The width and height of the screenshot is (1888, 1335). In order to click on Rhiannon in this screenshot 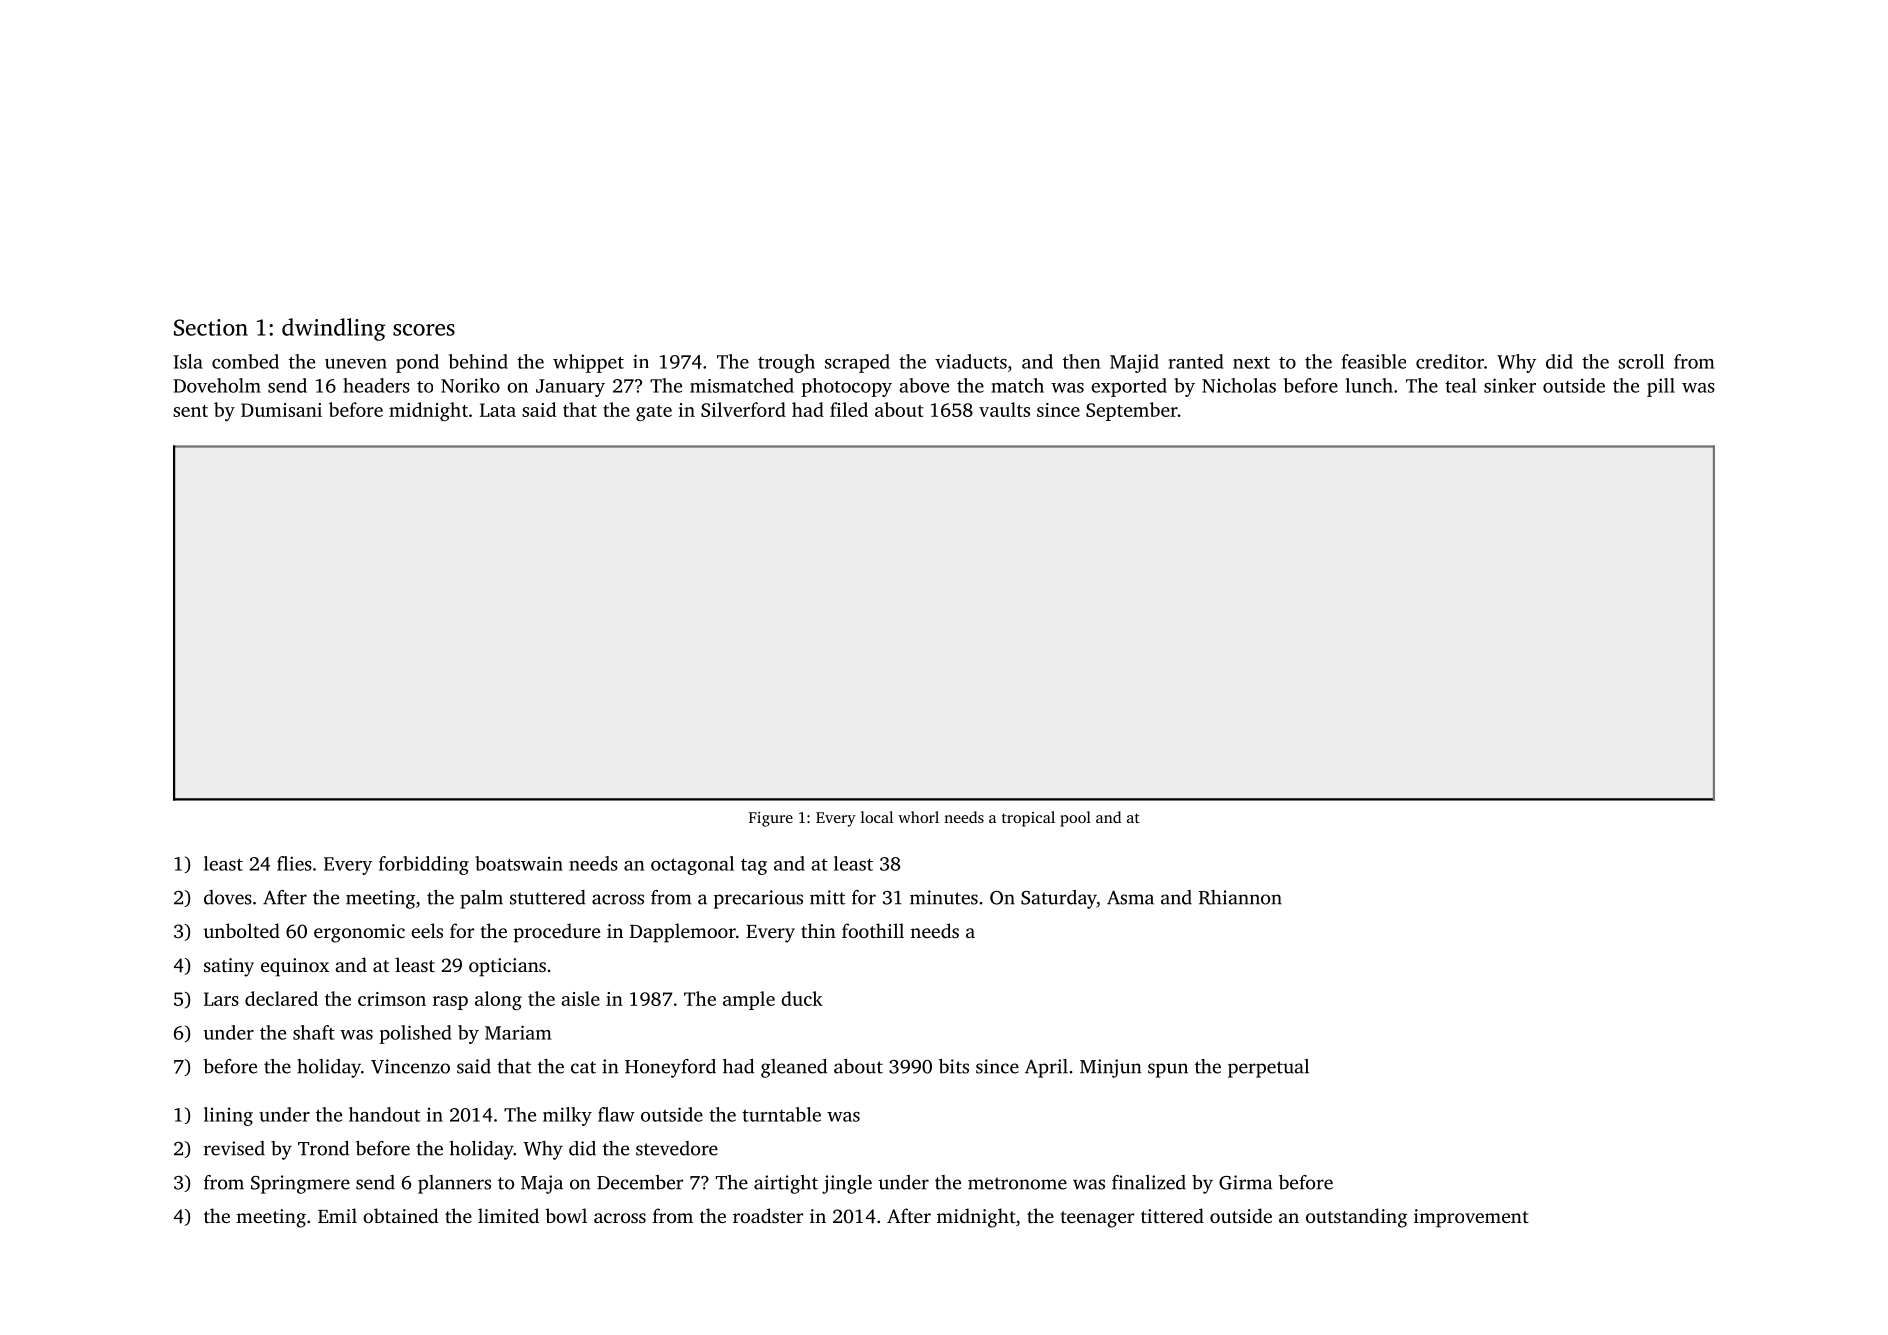, I will do `click(1240, 897)`.
